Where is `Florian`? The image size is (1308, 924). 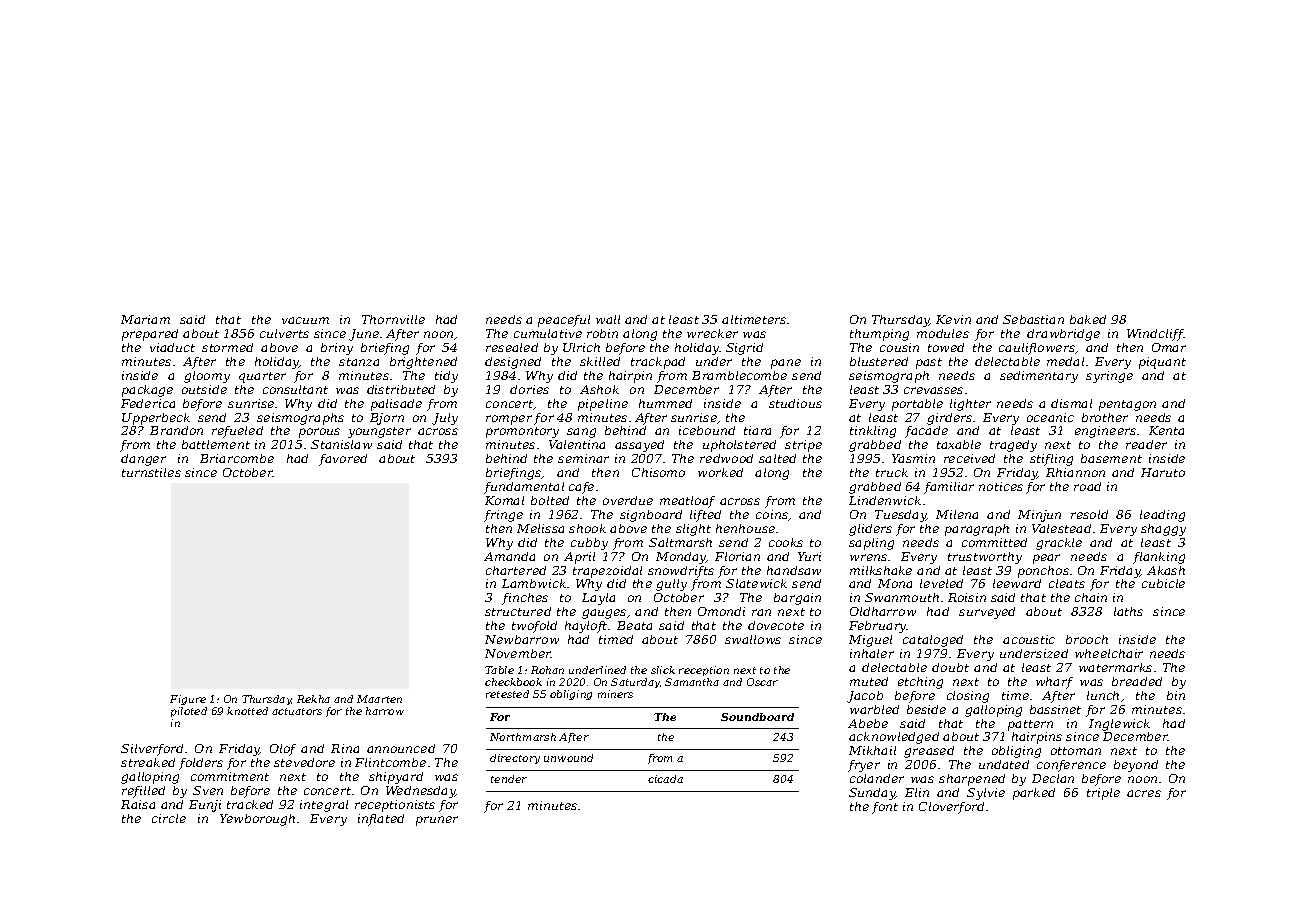 Florian is located at coordinates (737, 556).
